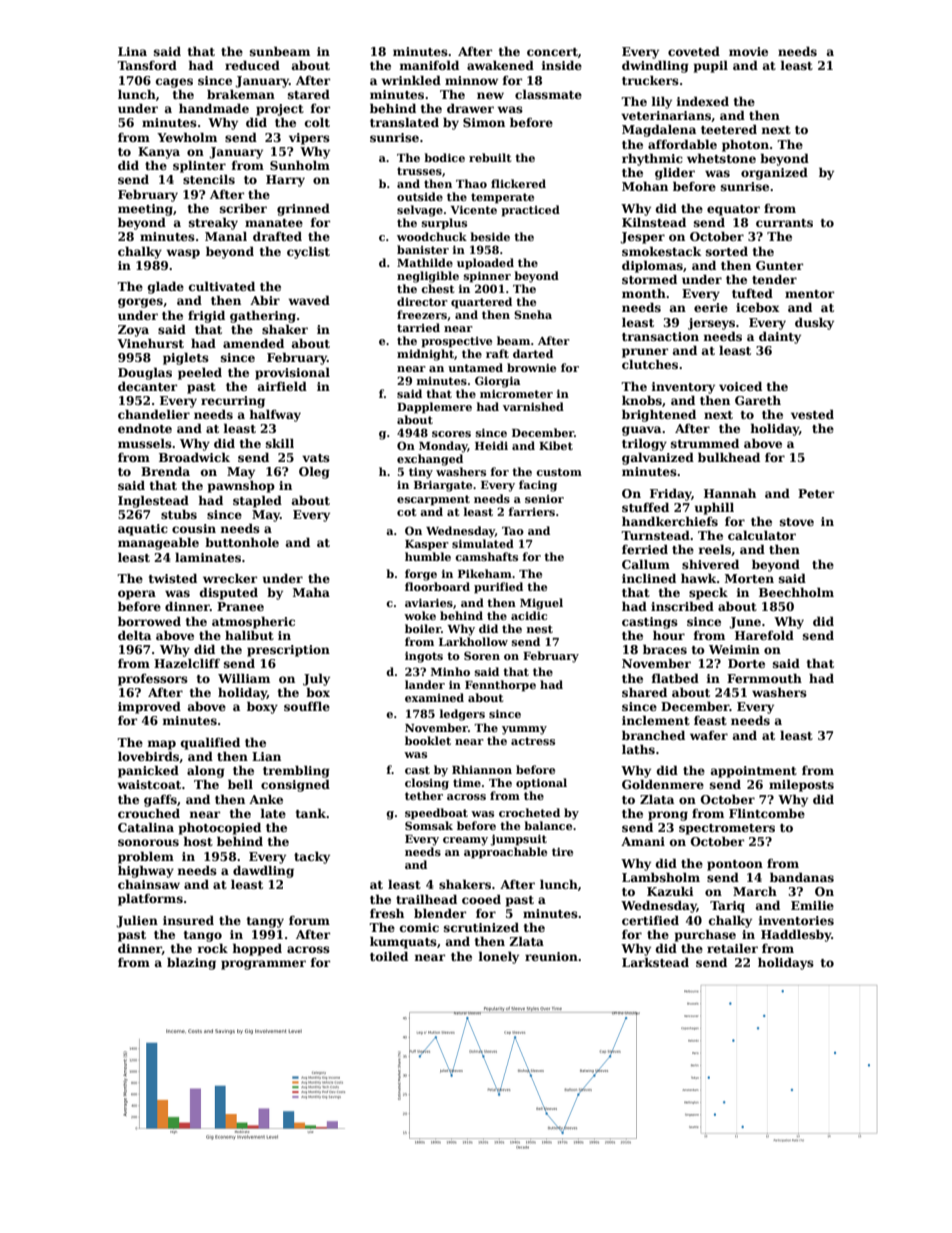  I want to click on meeting, so click(145, 210).
